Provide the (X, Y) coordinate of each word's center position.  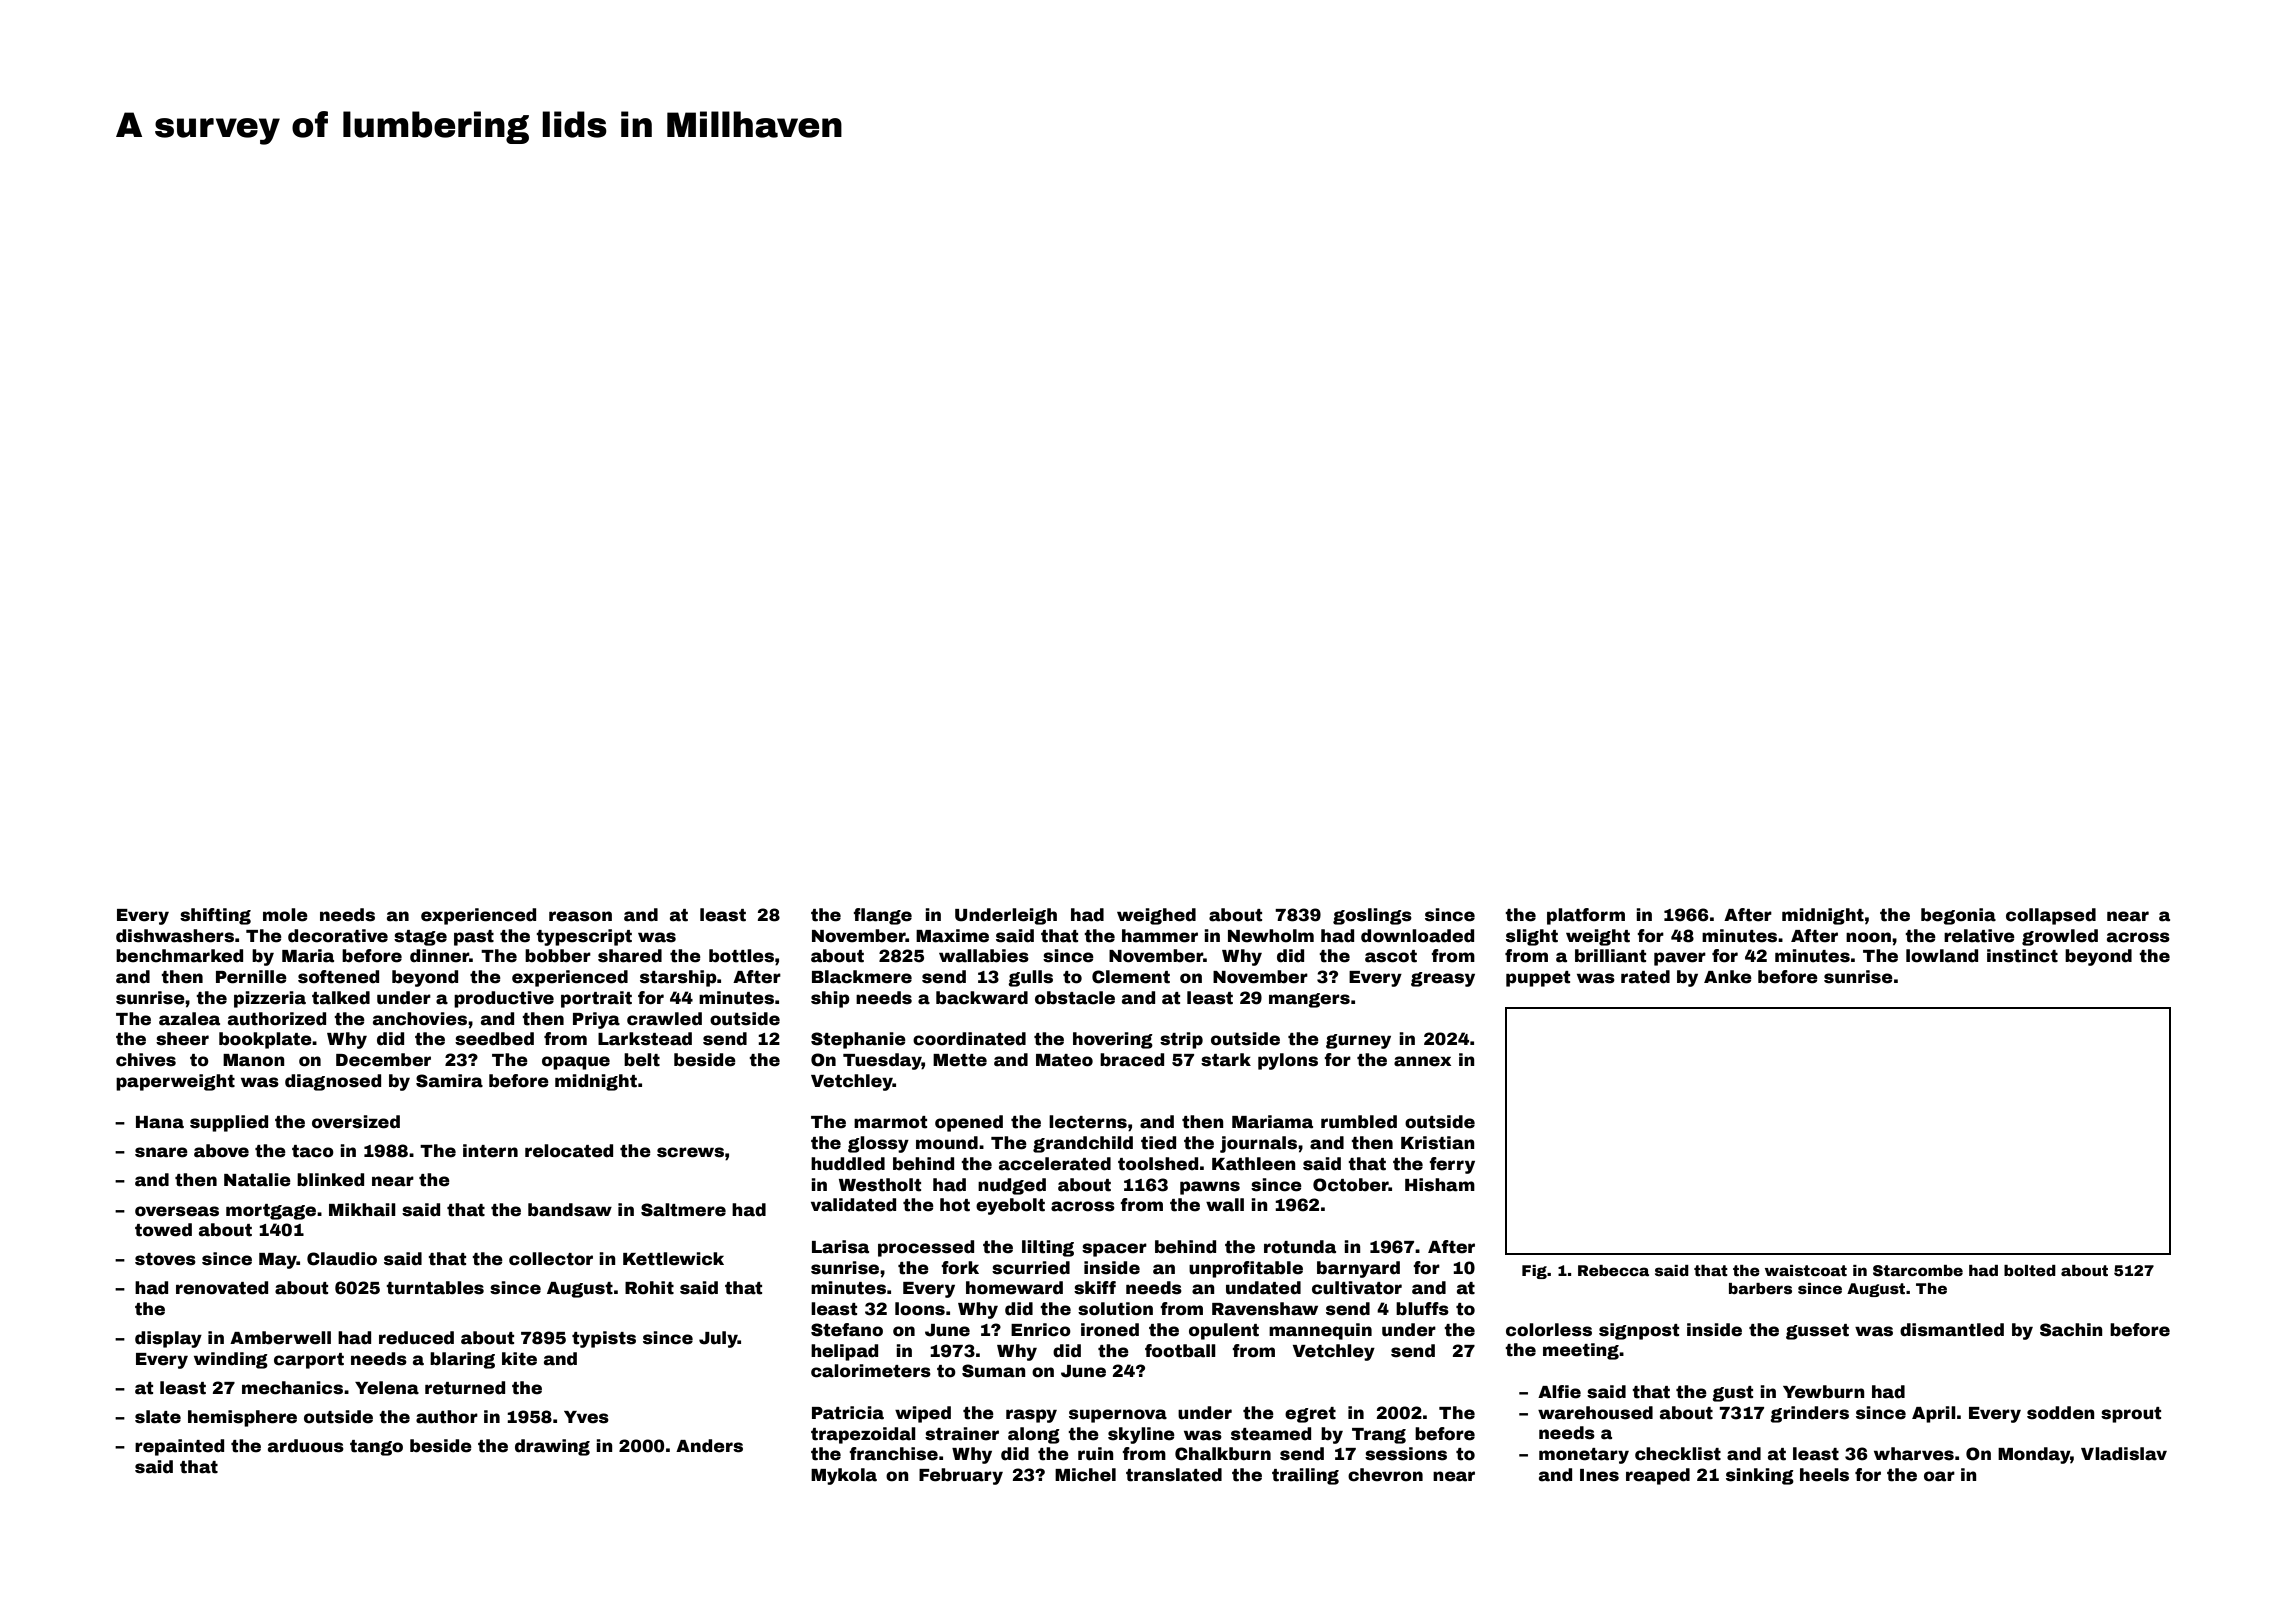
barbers (1760, 1288)
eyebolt (1010, 1206)
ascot (1391, 956)
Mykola (844, 1476)
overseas (177, 1211)
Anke (1728, 977)
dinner (439, 956)
